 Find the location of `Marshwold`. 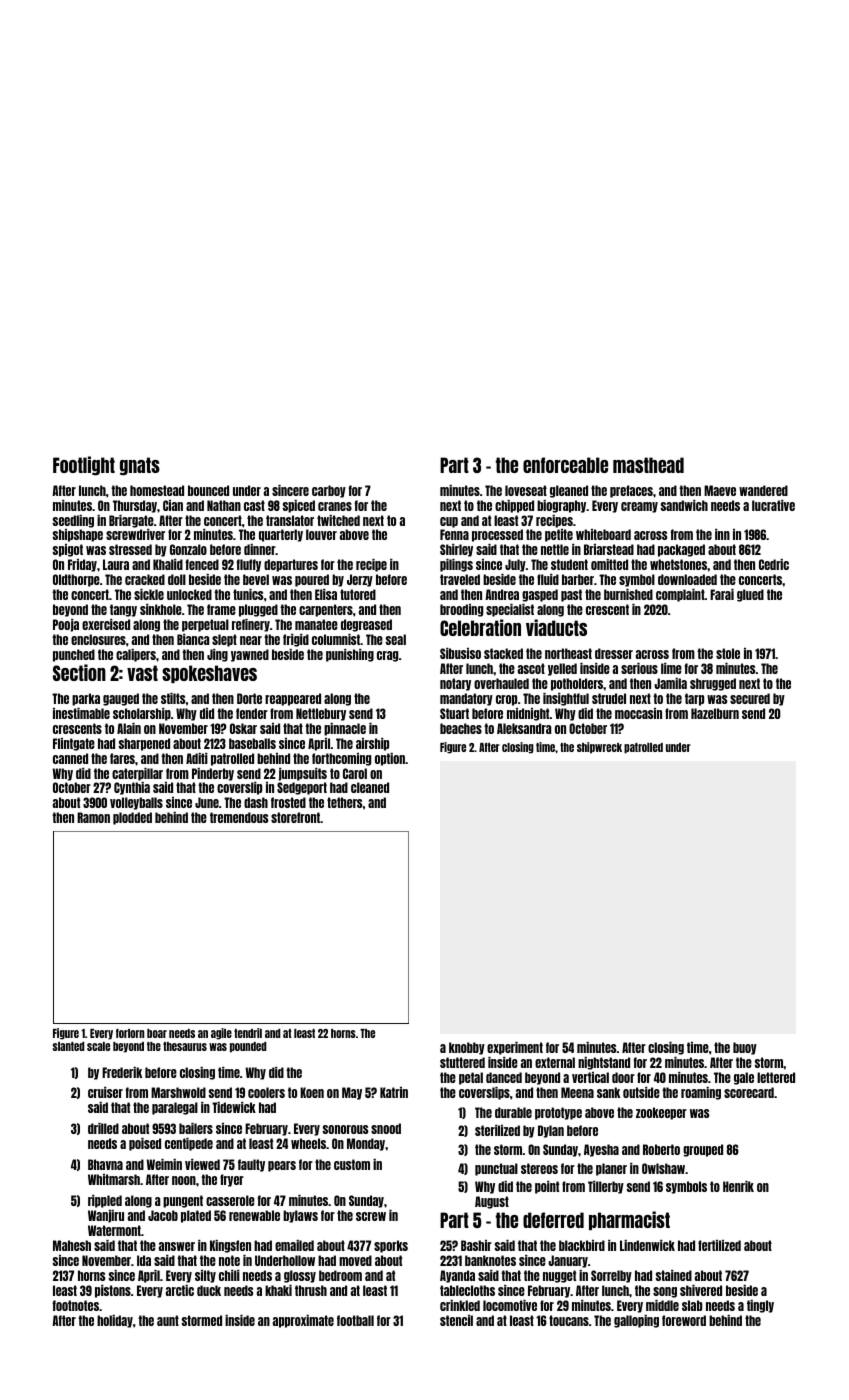

Marshwold is located at coordinates (178, 1092).
